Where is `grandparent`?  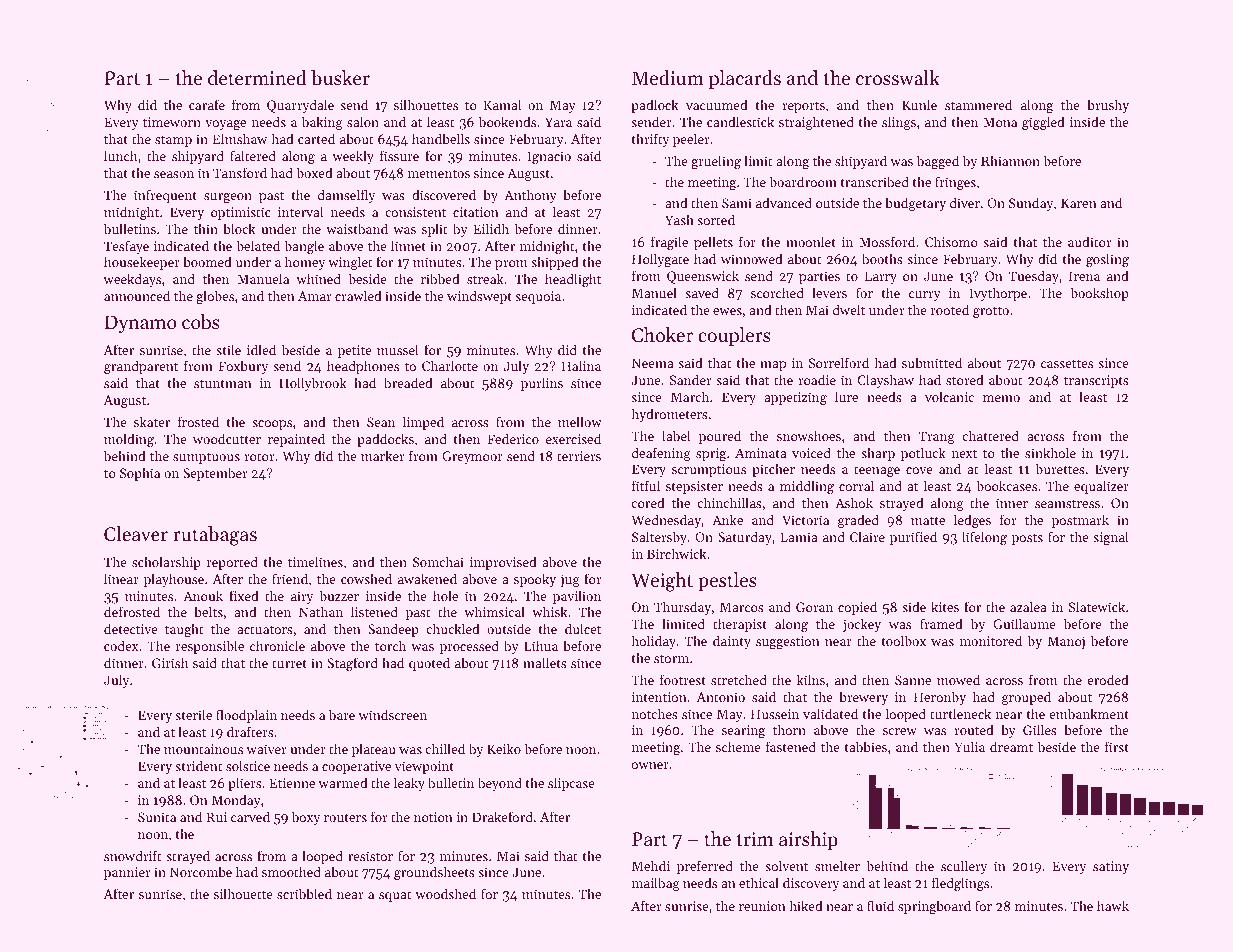
grandparent is located at coordinates (141, 367).
